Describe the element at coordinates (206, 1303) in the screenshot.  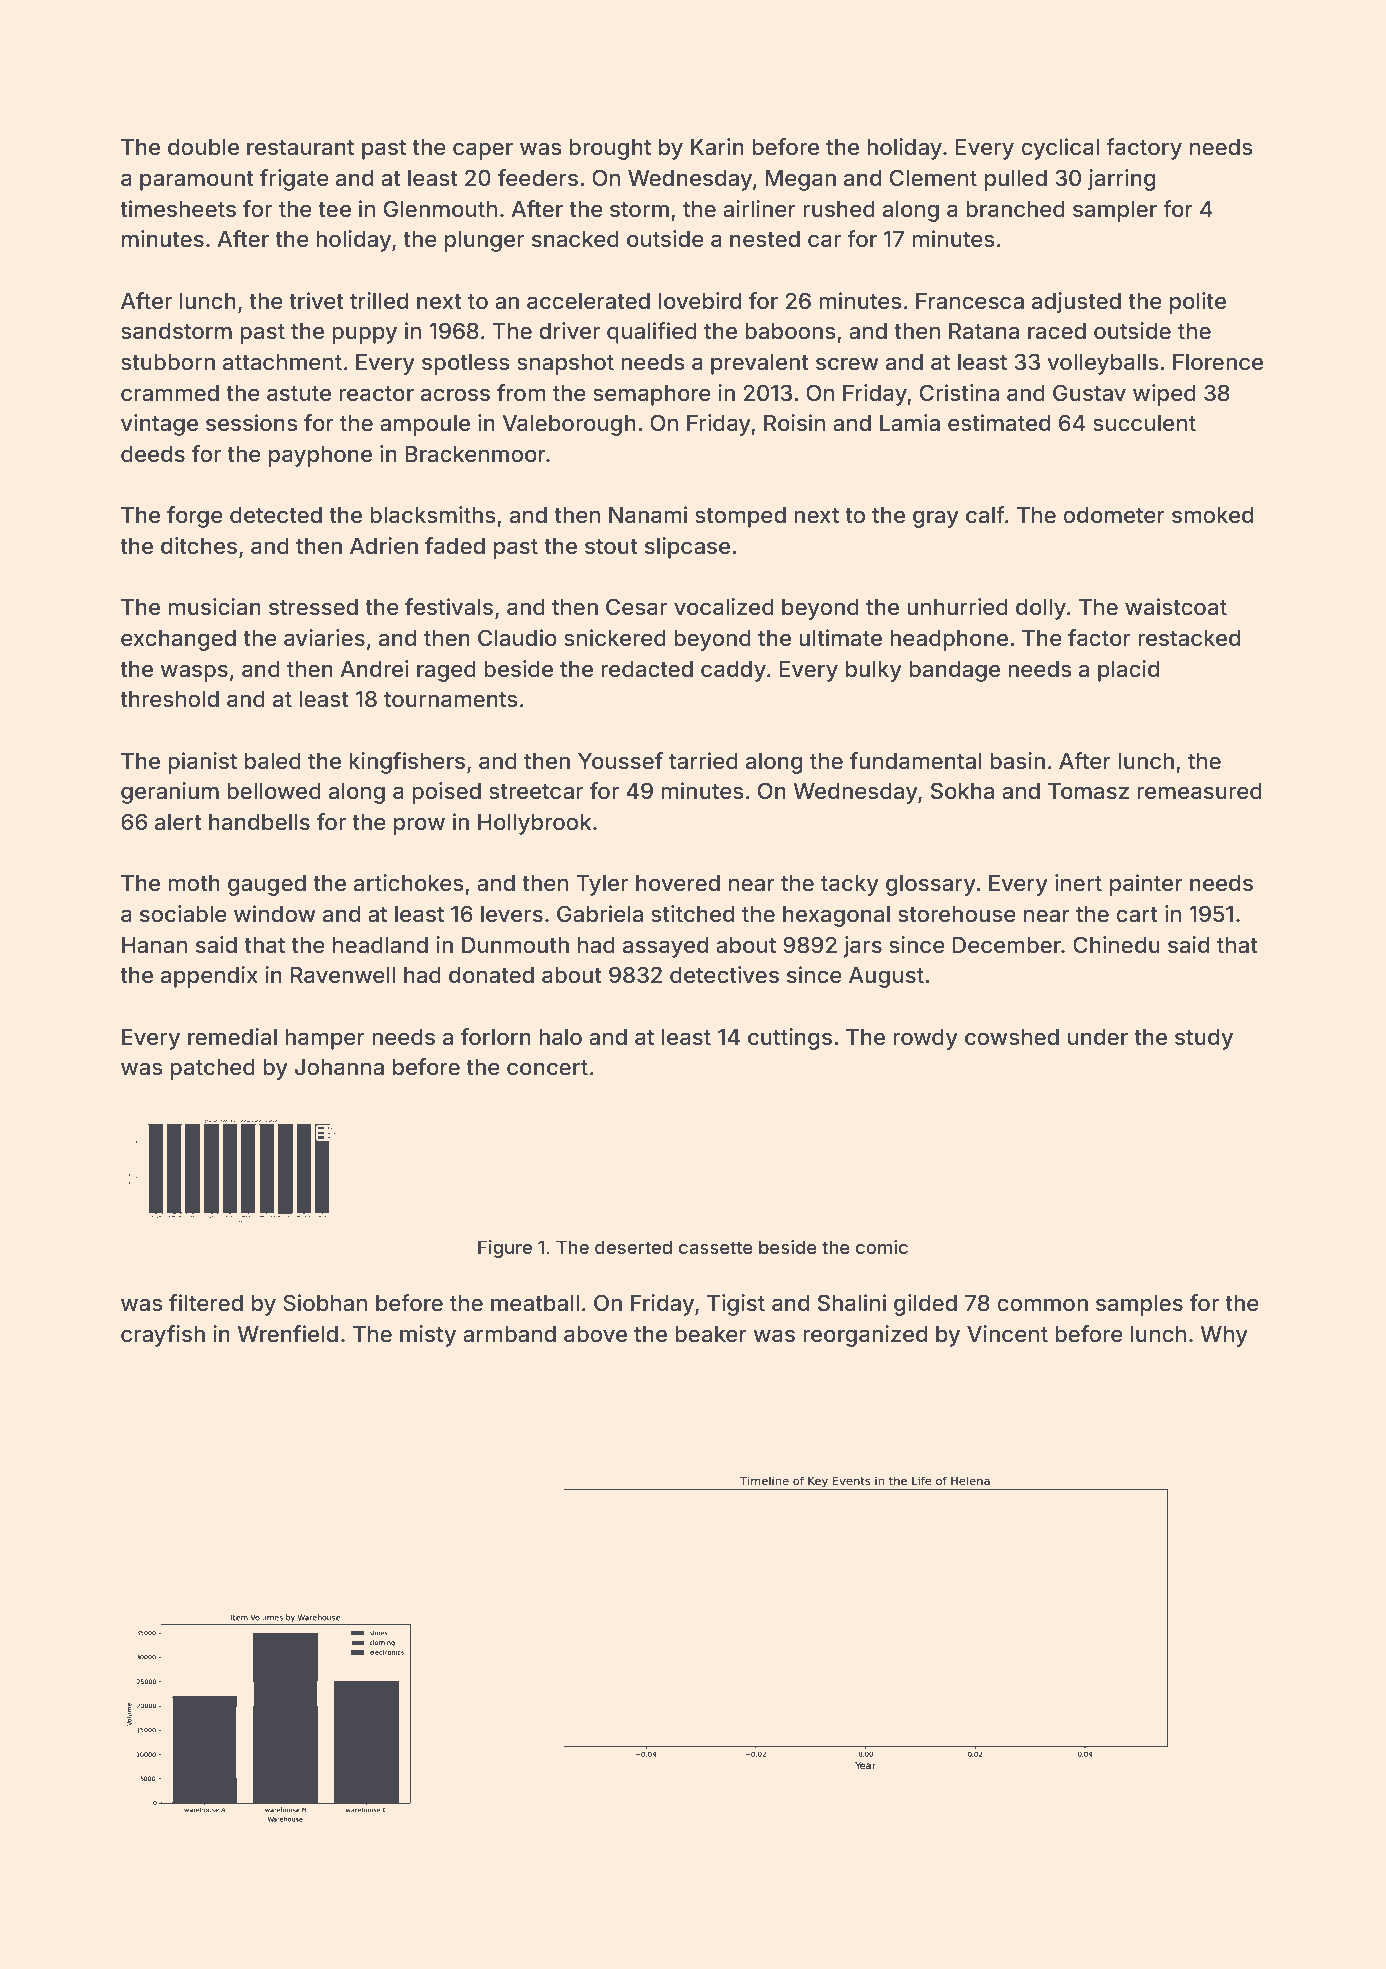
I see `filtered` at that location.
